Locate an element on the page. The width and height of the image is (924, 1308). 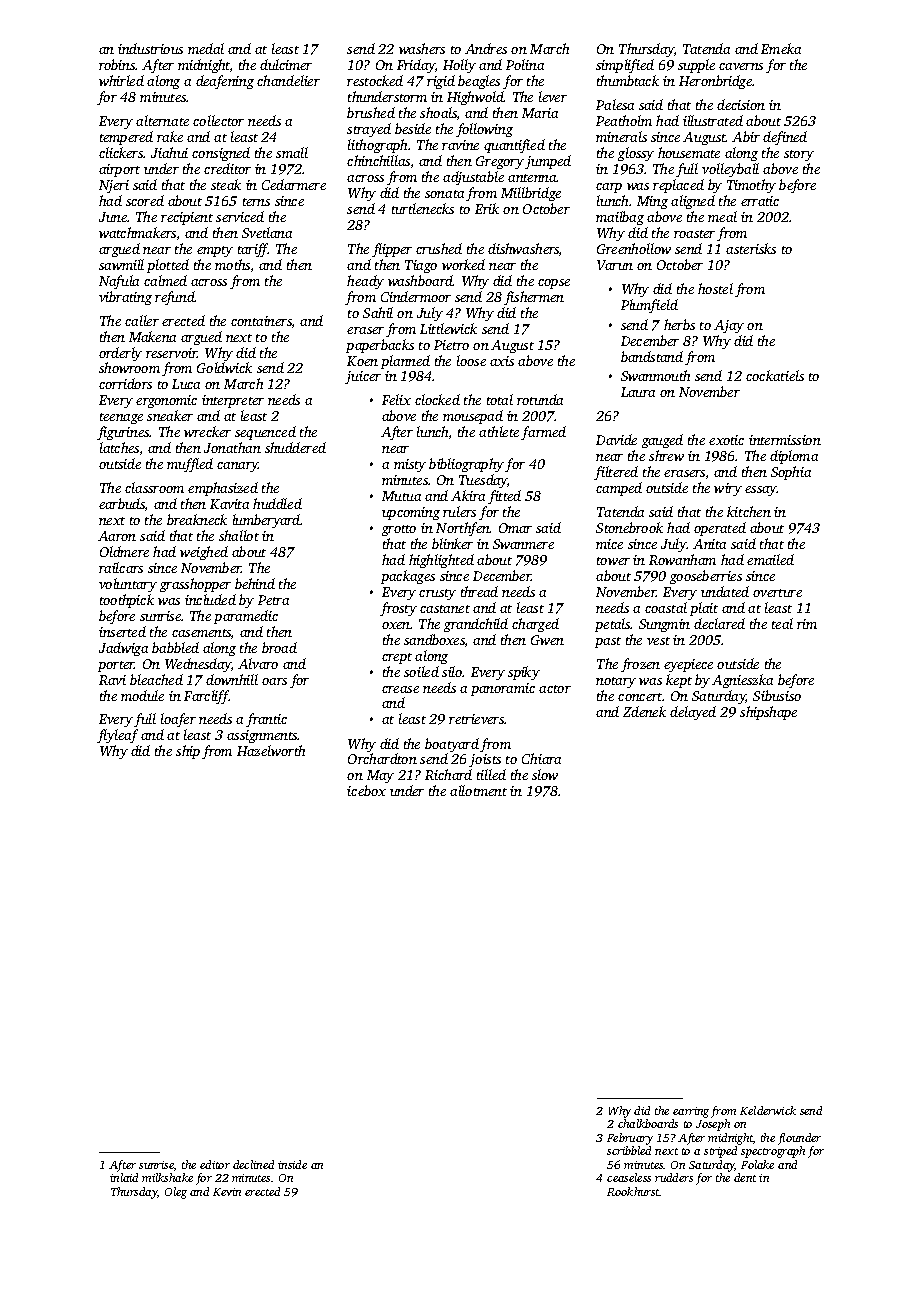
panoramic is located at coordinates (503, 689).
